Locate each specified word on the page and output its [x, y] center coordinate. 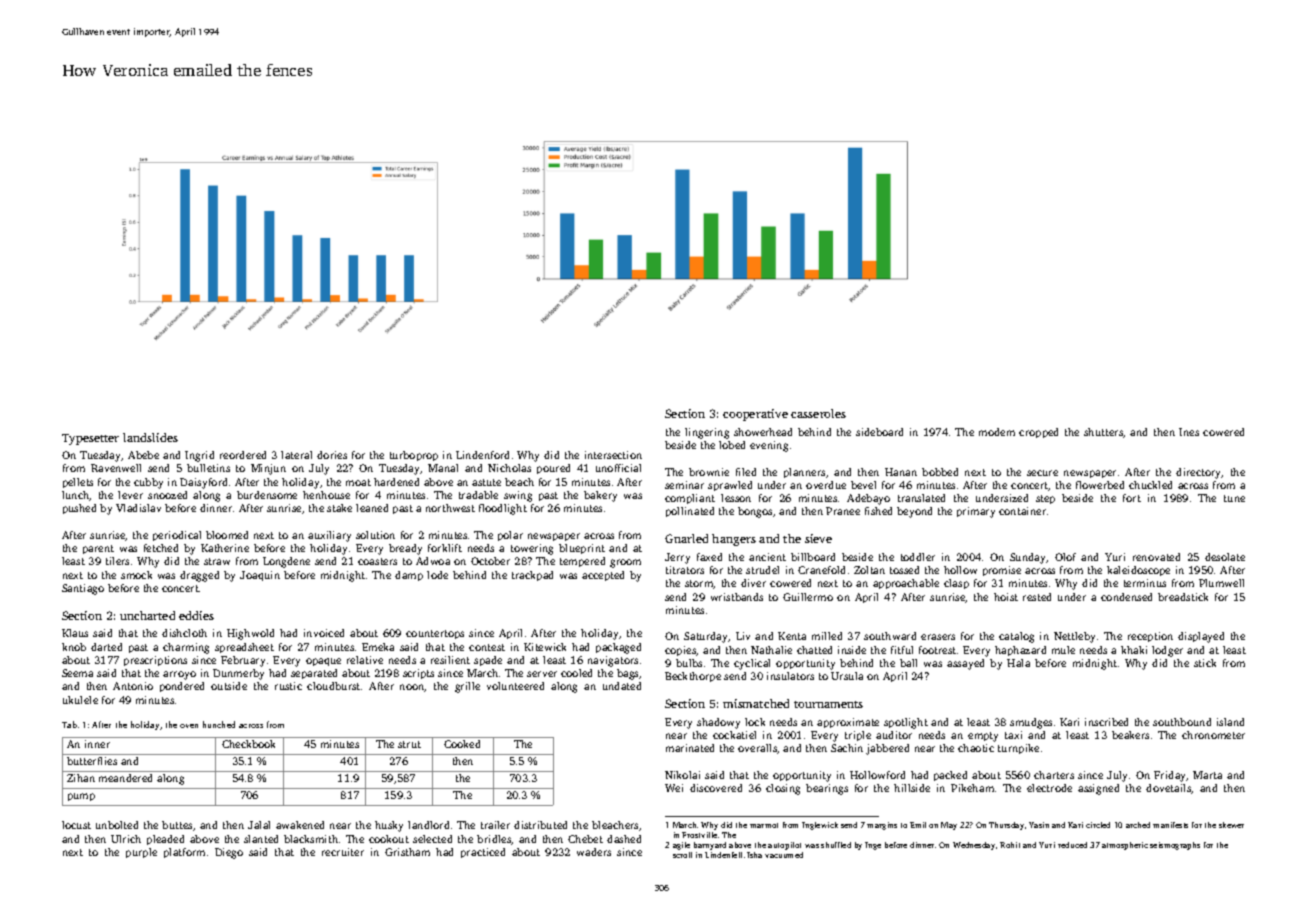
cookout [389, 839]
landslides [150, 437]
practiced [483, 853]
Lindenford [482, 455]
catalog [1016, 637]
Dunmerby [238, 674]
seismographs [1175, 846]
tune [1234, 498]
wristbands [737, 597]
